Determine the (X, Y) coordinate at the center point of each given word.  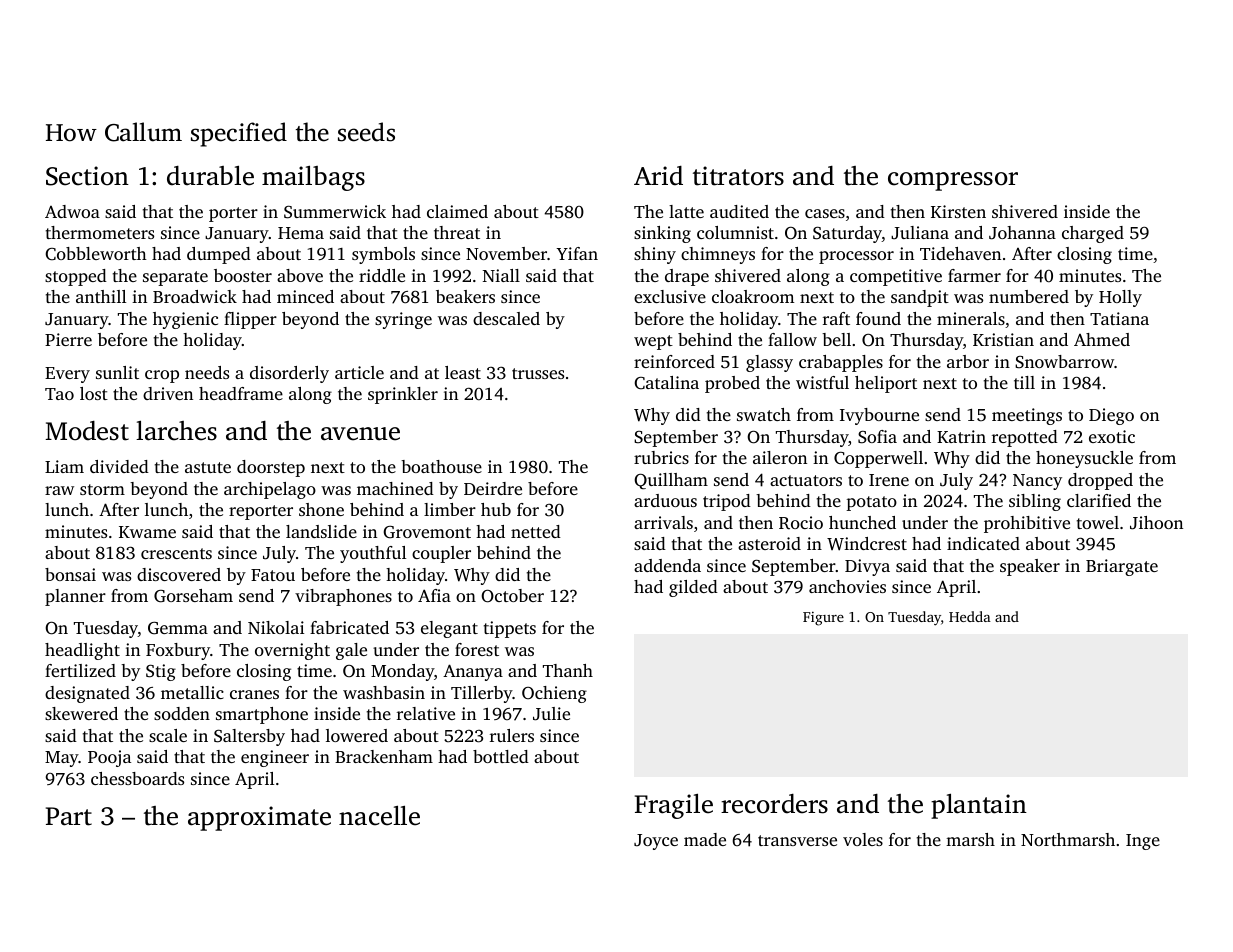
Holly (1120, 298)
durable (210, 176)
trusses (538, 373)
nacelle (379, 816)
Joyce (656, 842)
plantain (979, 806)
